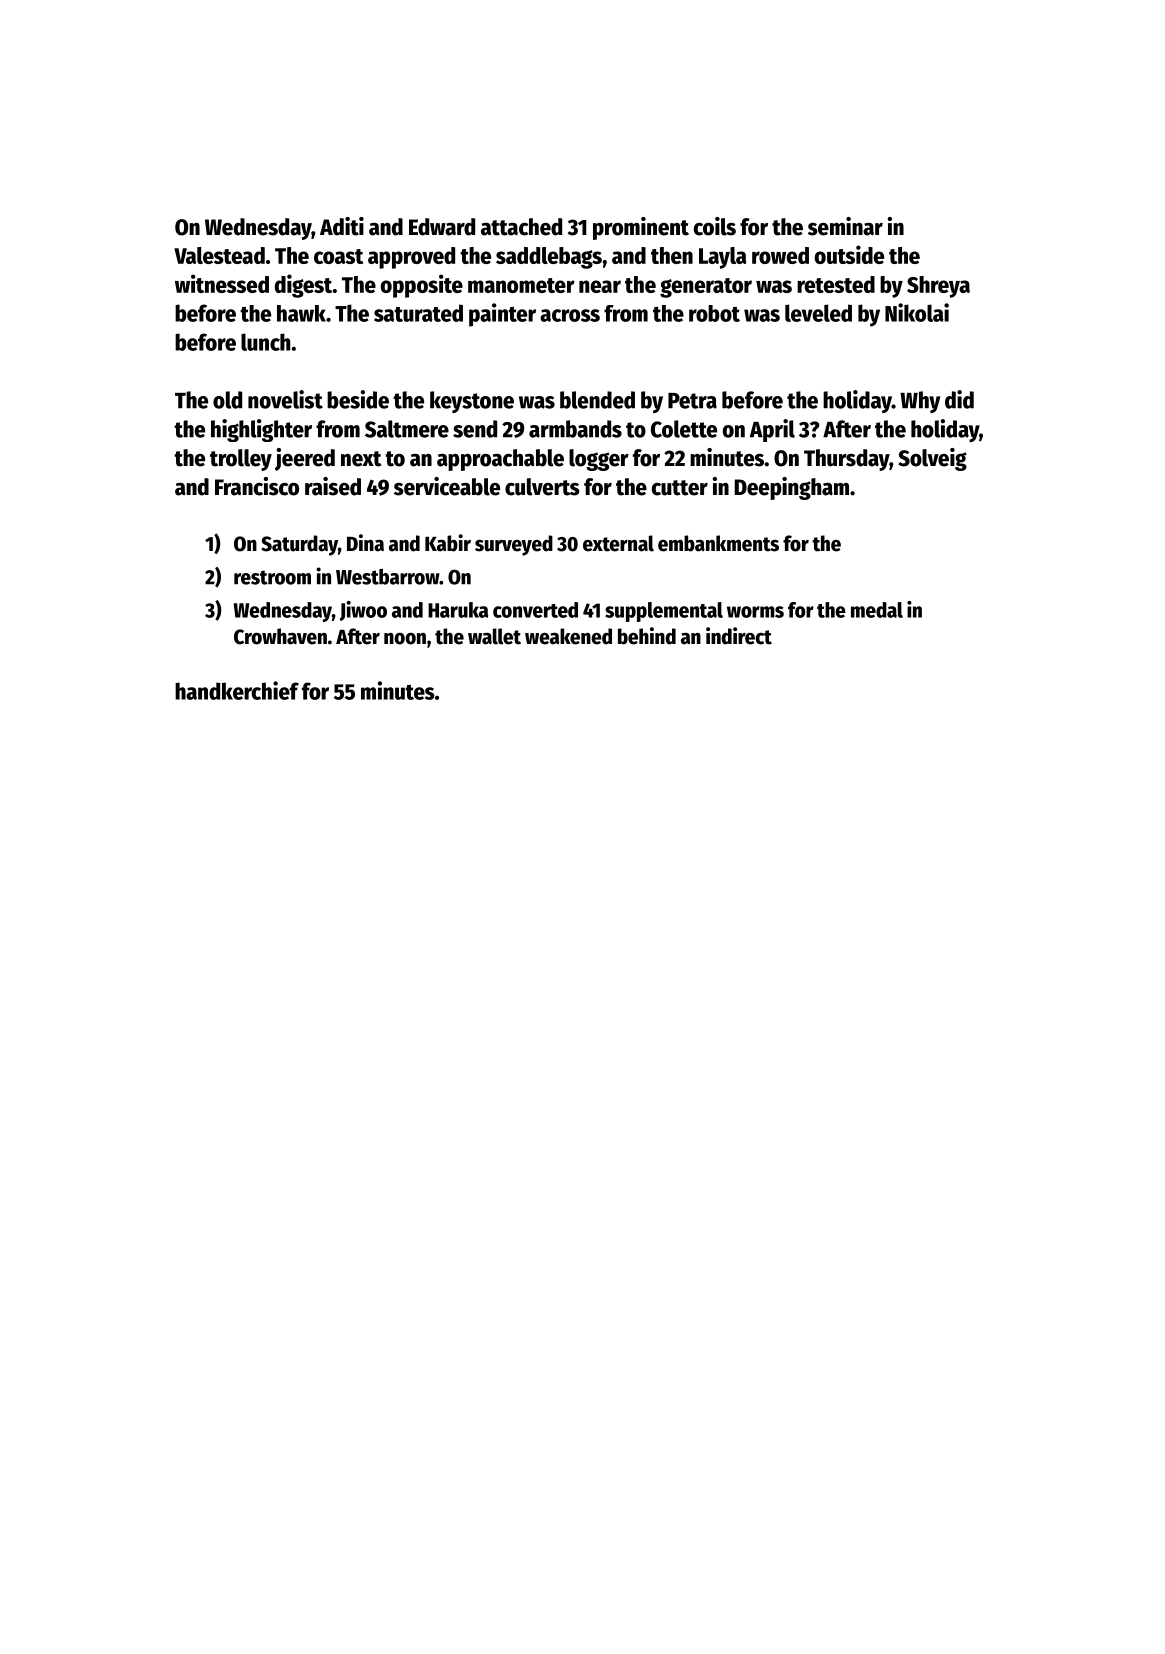 The width and height of the document is (1165, 1654). What do you see at coordinates (641, 228) in the document?
I see `prominent` at bounding box center [641, 228].
